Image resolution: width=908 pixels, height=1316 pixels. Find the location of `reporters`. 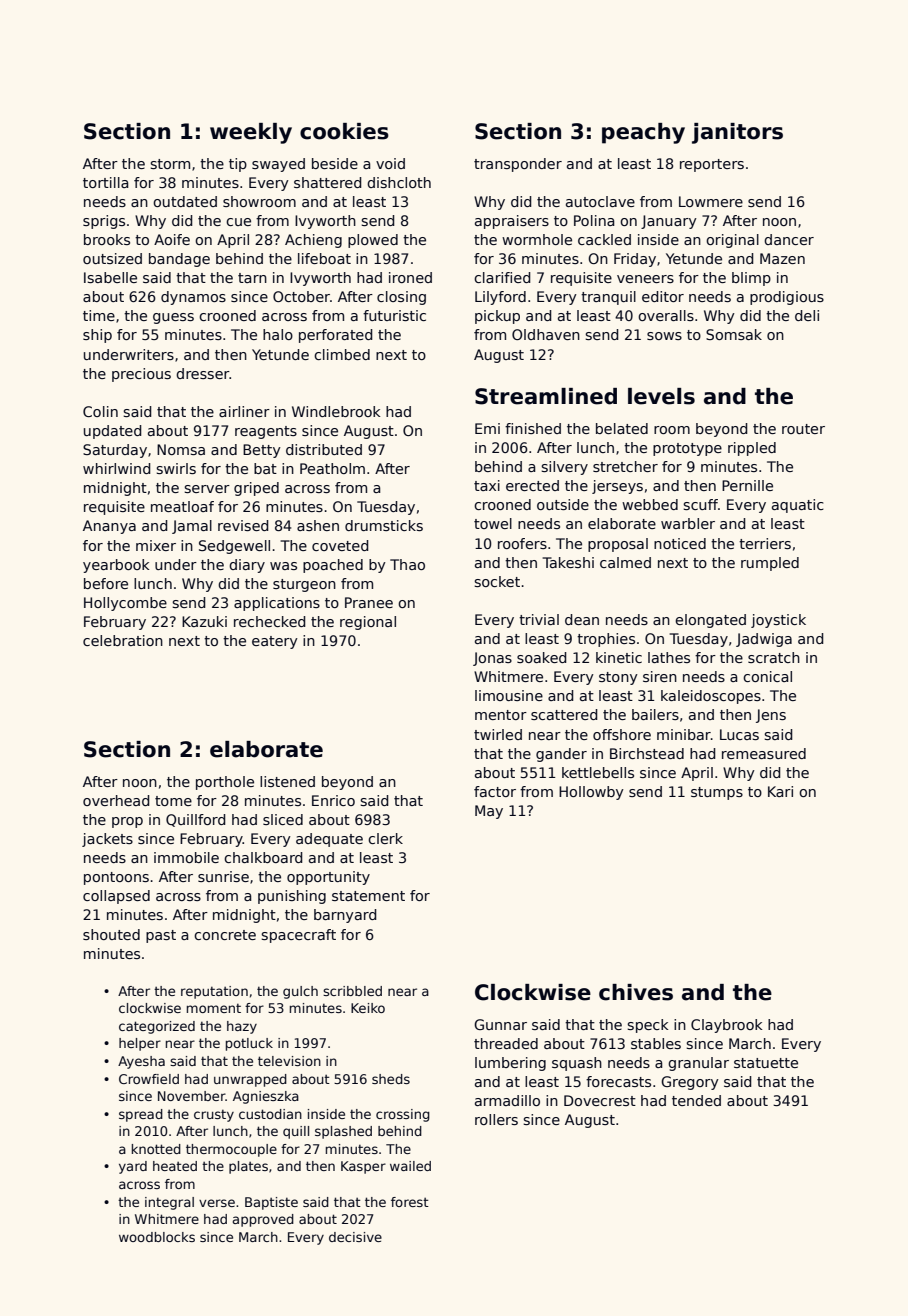

reporters is located at coordinates (712, 165).
